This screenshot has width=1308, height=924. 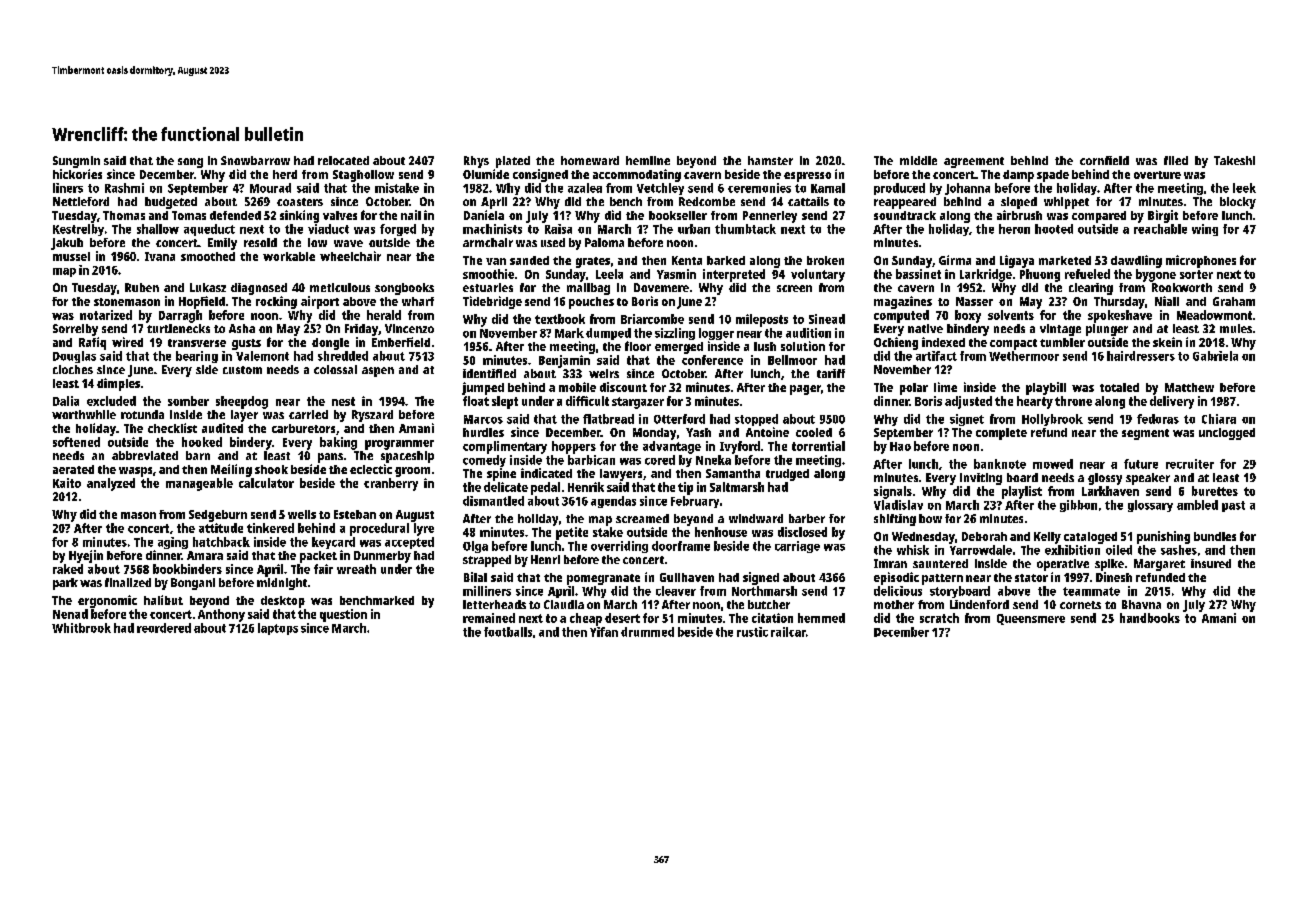 I want to click on hoppers, so click(x=574, y=447).
